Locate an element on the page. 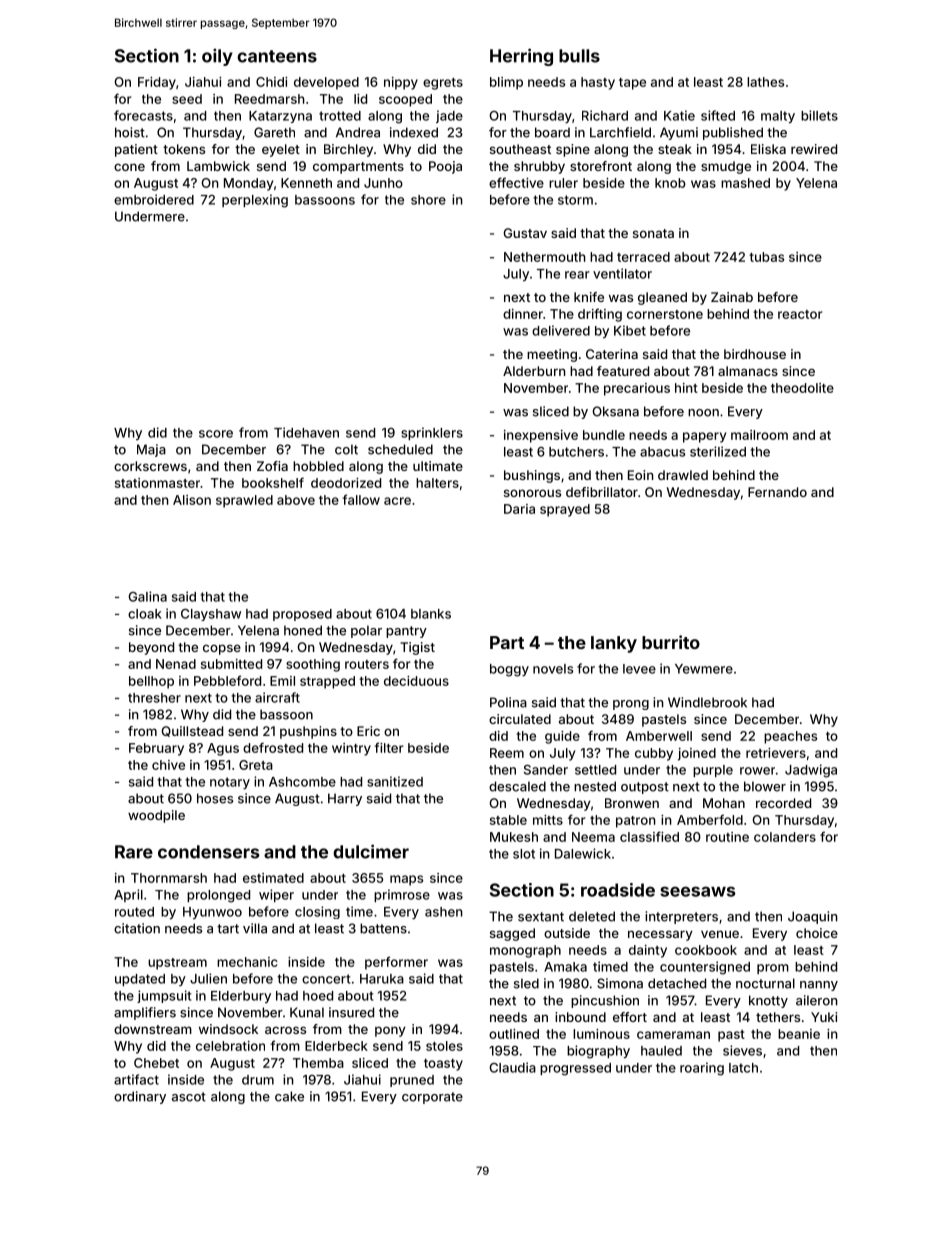 The width and height of the image is (952, 1233). primrose is located at coordinates (402, 895).
